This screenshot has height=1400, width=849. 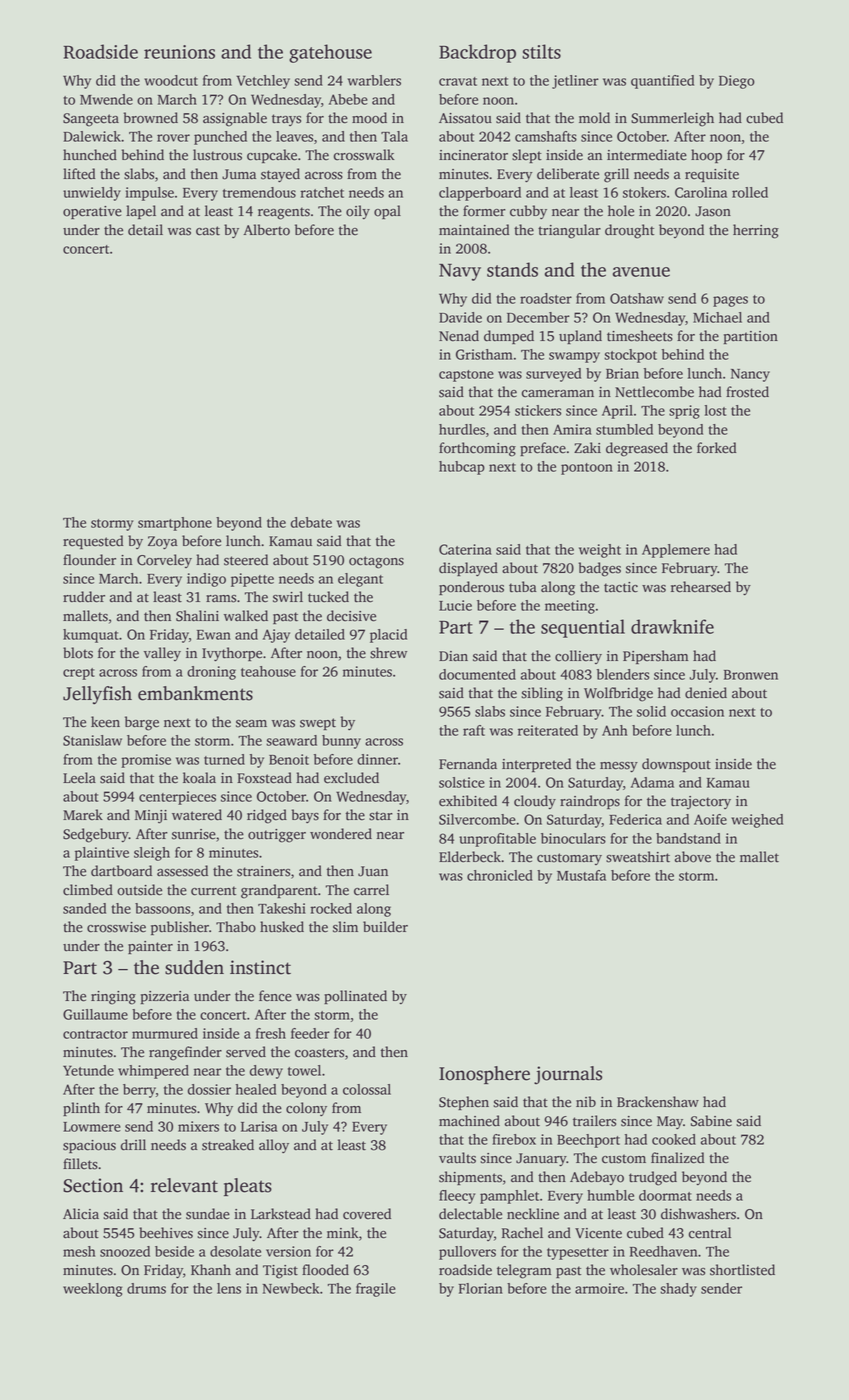 What do you see at coordinates (184, 1185) in the screenshot?
I see `relevant` at bounding box center [184, 1185].
